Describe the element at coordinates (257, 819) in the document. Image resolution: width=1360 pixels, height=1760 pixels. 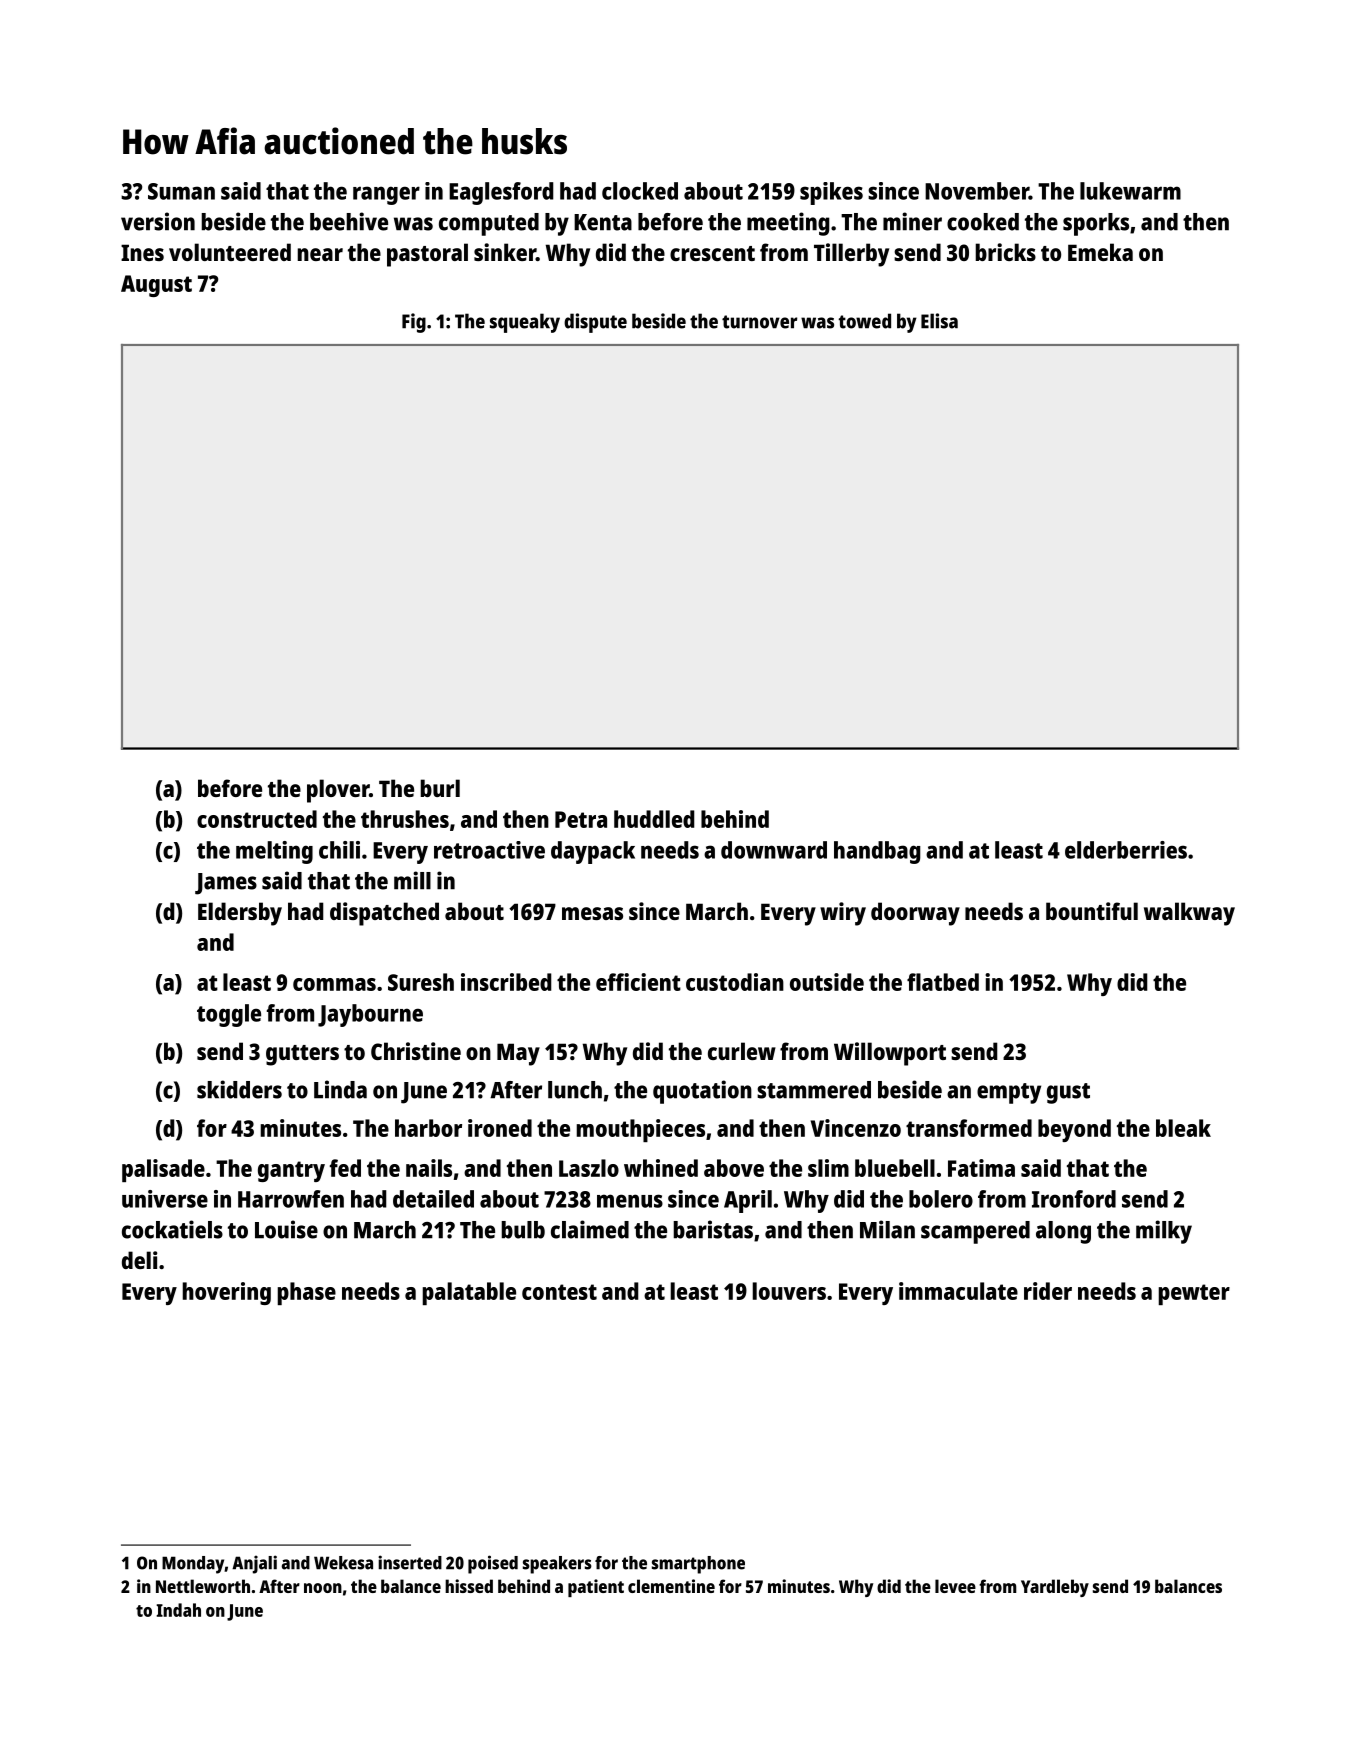
I see `constructed` at that location.
